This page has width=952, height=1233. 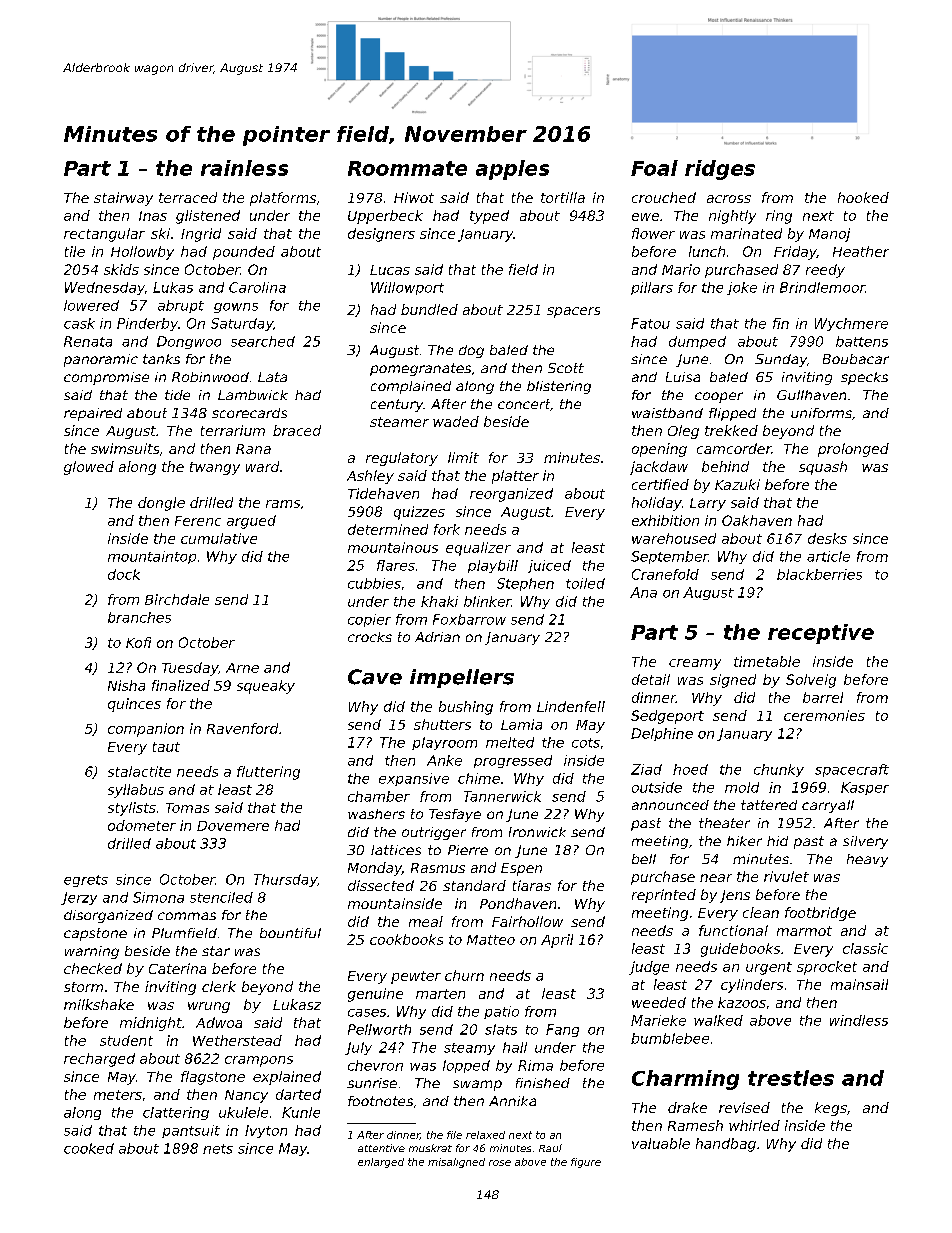 What do you see at coordinates (283, 199) in the page?
I see `platforms` at bounding box center [283, 199].
